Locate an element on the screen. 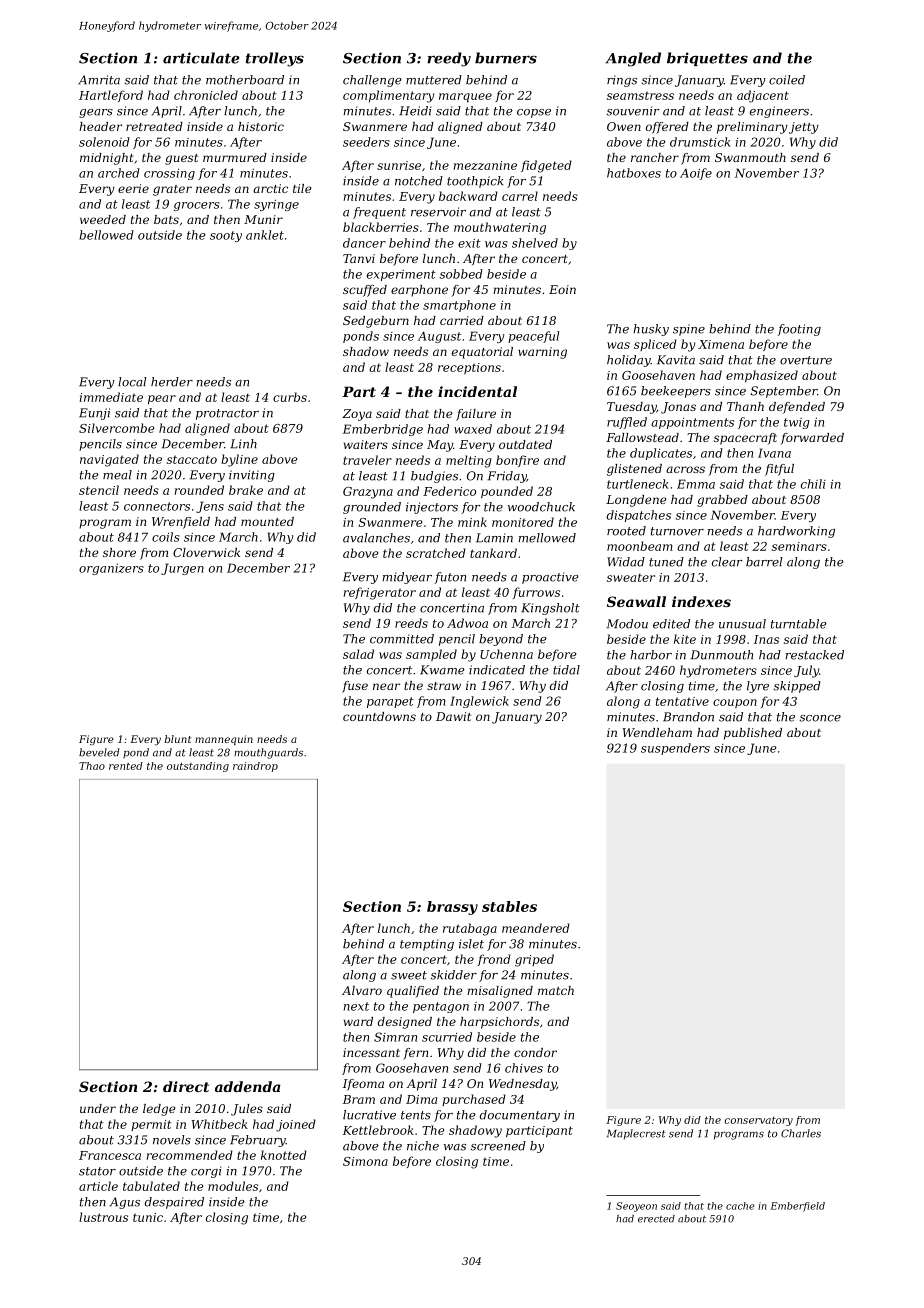 The image size is (924, 1308). mouthguards is located at coordinates (268, 753).
